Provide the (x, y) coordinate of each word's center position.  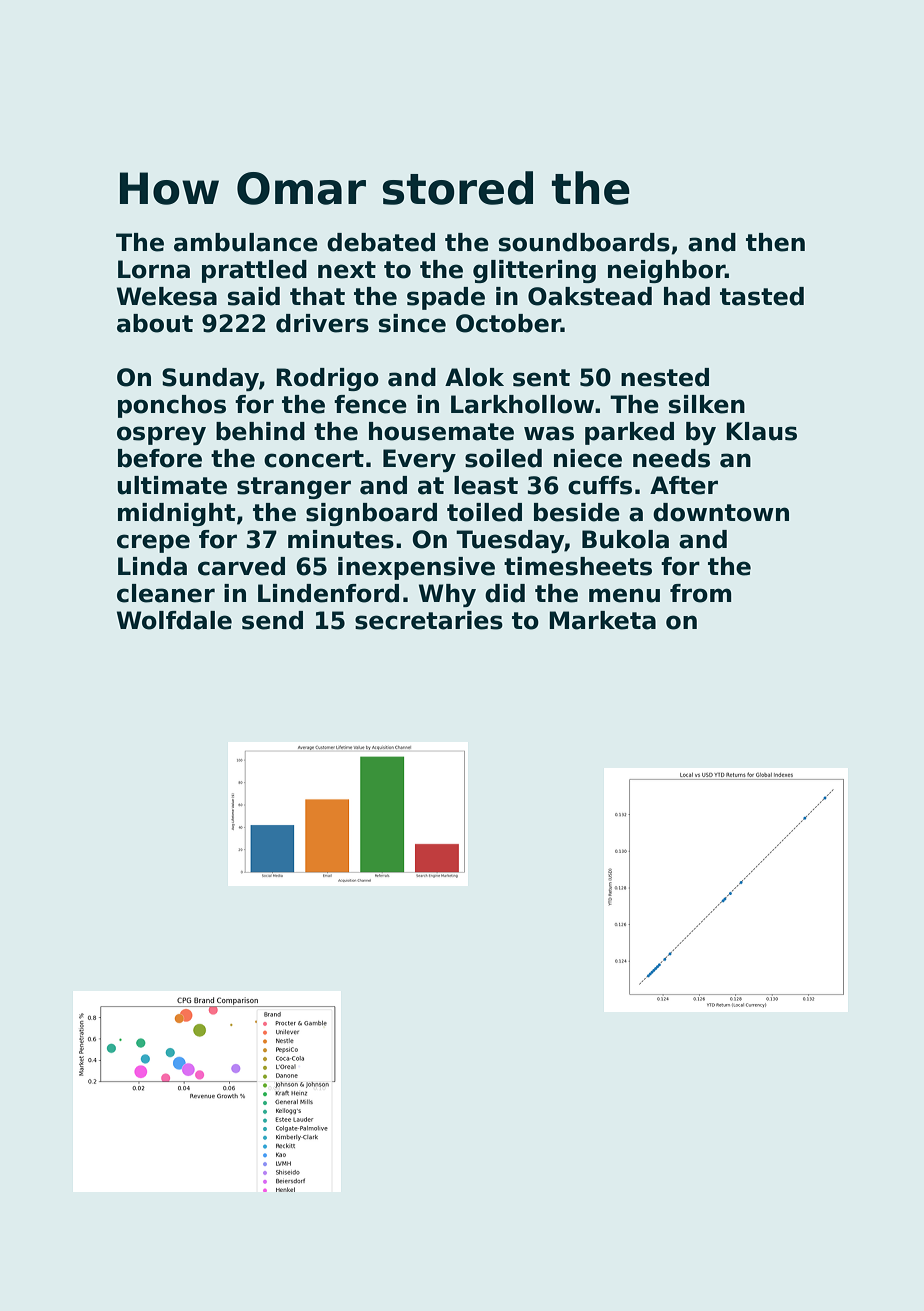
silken (707, 404)
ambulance (246, 242)
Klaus (761, 431)
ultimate (172, 485)
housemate (441, 431)
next (347, 270)
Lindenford (328, 593)
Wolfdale (174, 620)
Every (419, 460)
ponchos (172, 406)
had (687, 296)
